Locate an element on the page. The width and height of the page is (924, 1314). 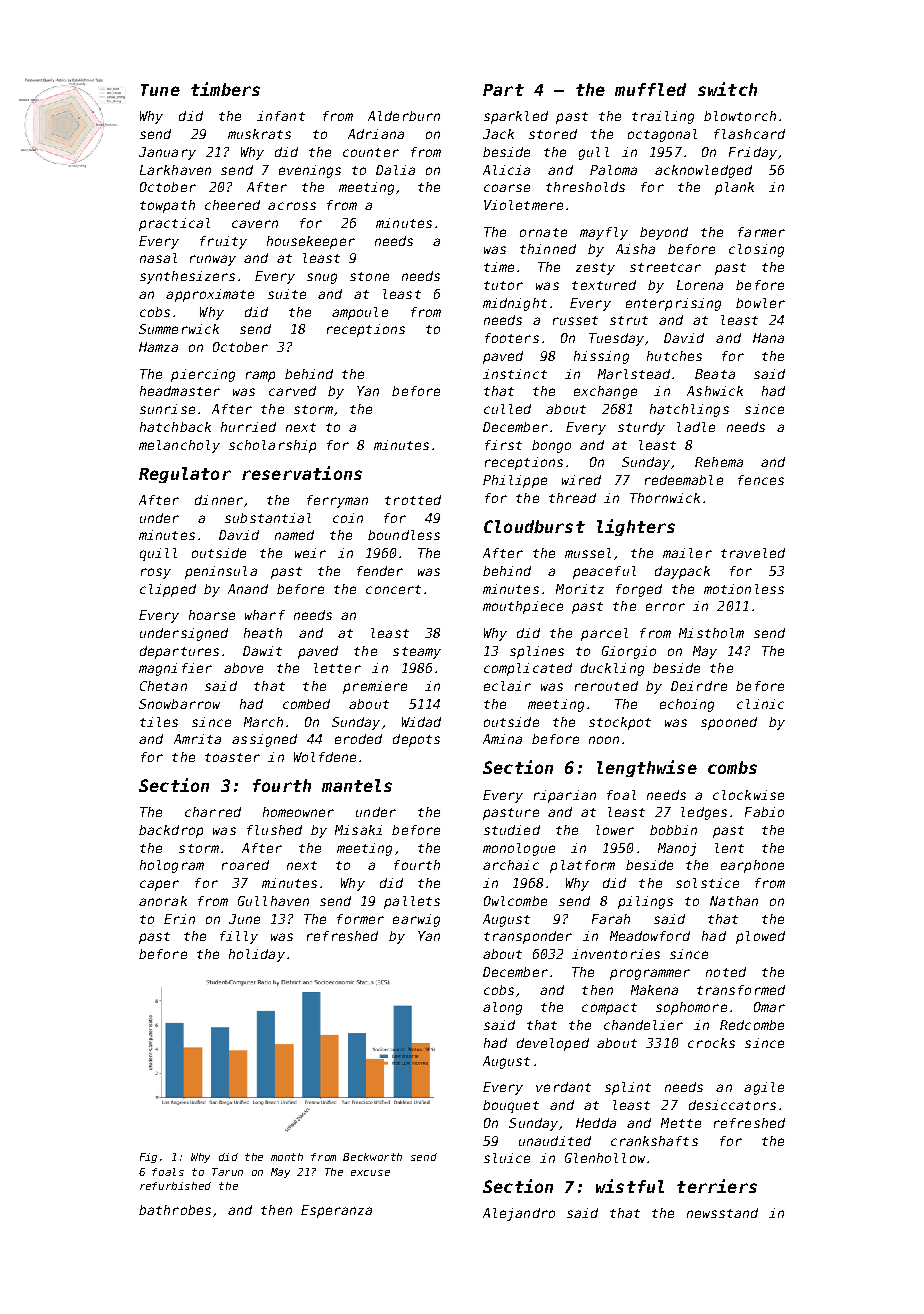
agile is located at coordinates (764, 1088).
